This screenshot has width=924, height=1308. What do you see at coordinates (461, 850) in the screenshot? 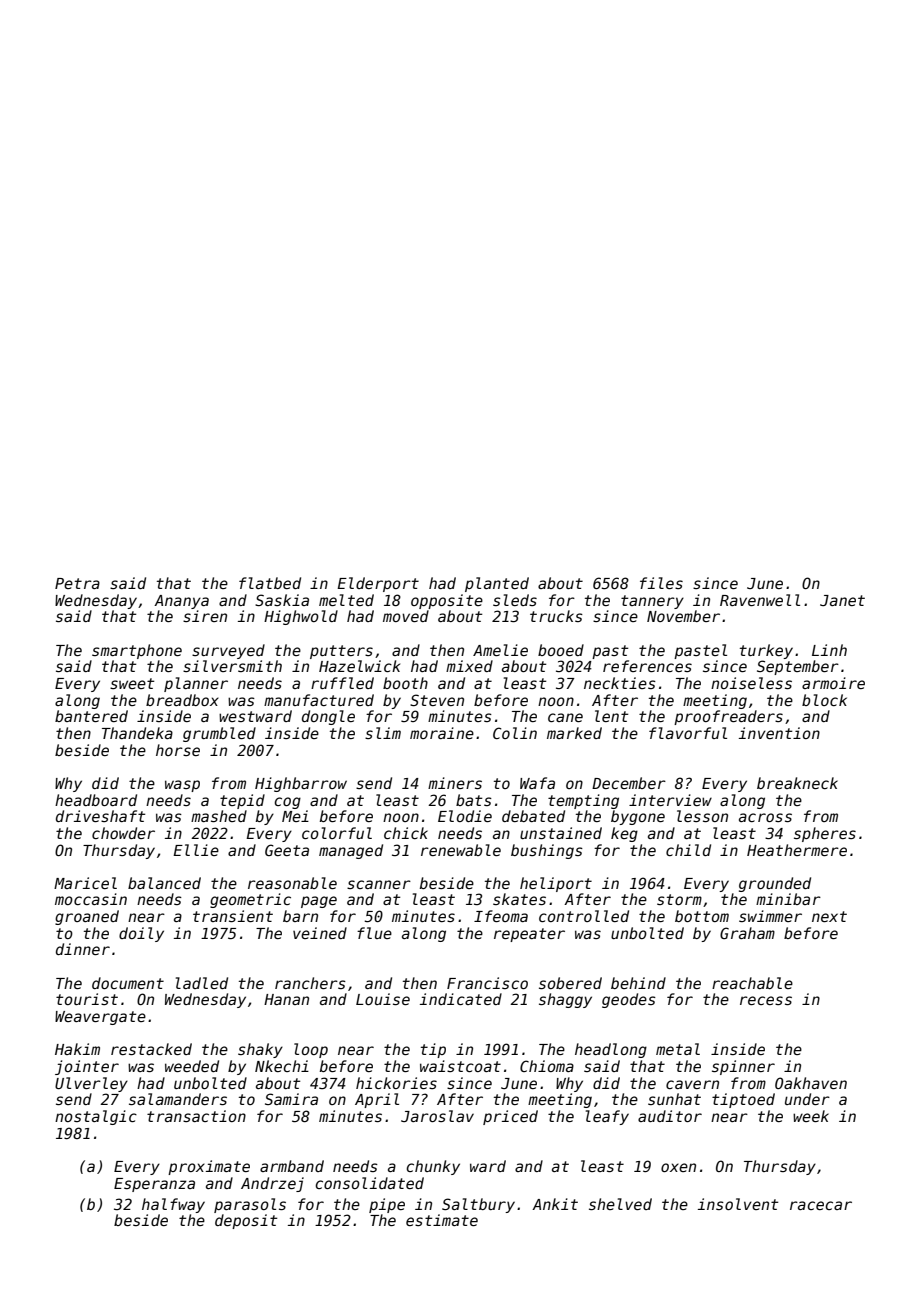
I see `renewable` at bounding box center [461, 850].
